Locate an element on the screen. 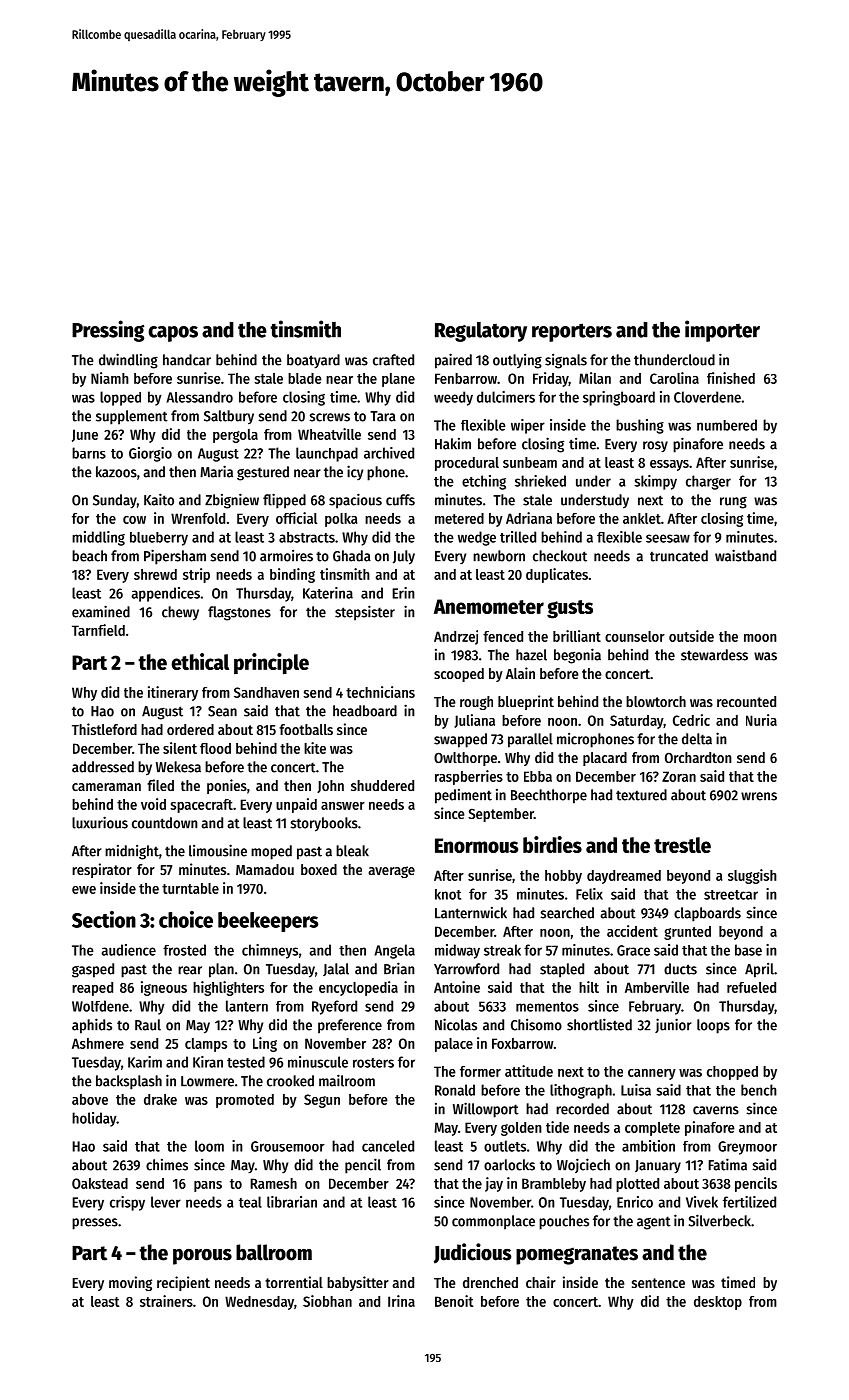 Image resolution: width=849 pixels, height=1400 pixels. checkout is located at coordinates (560, 556).
